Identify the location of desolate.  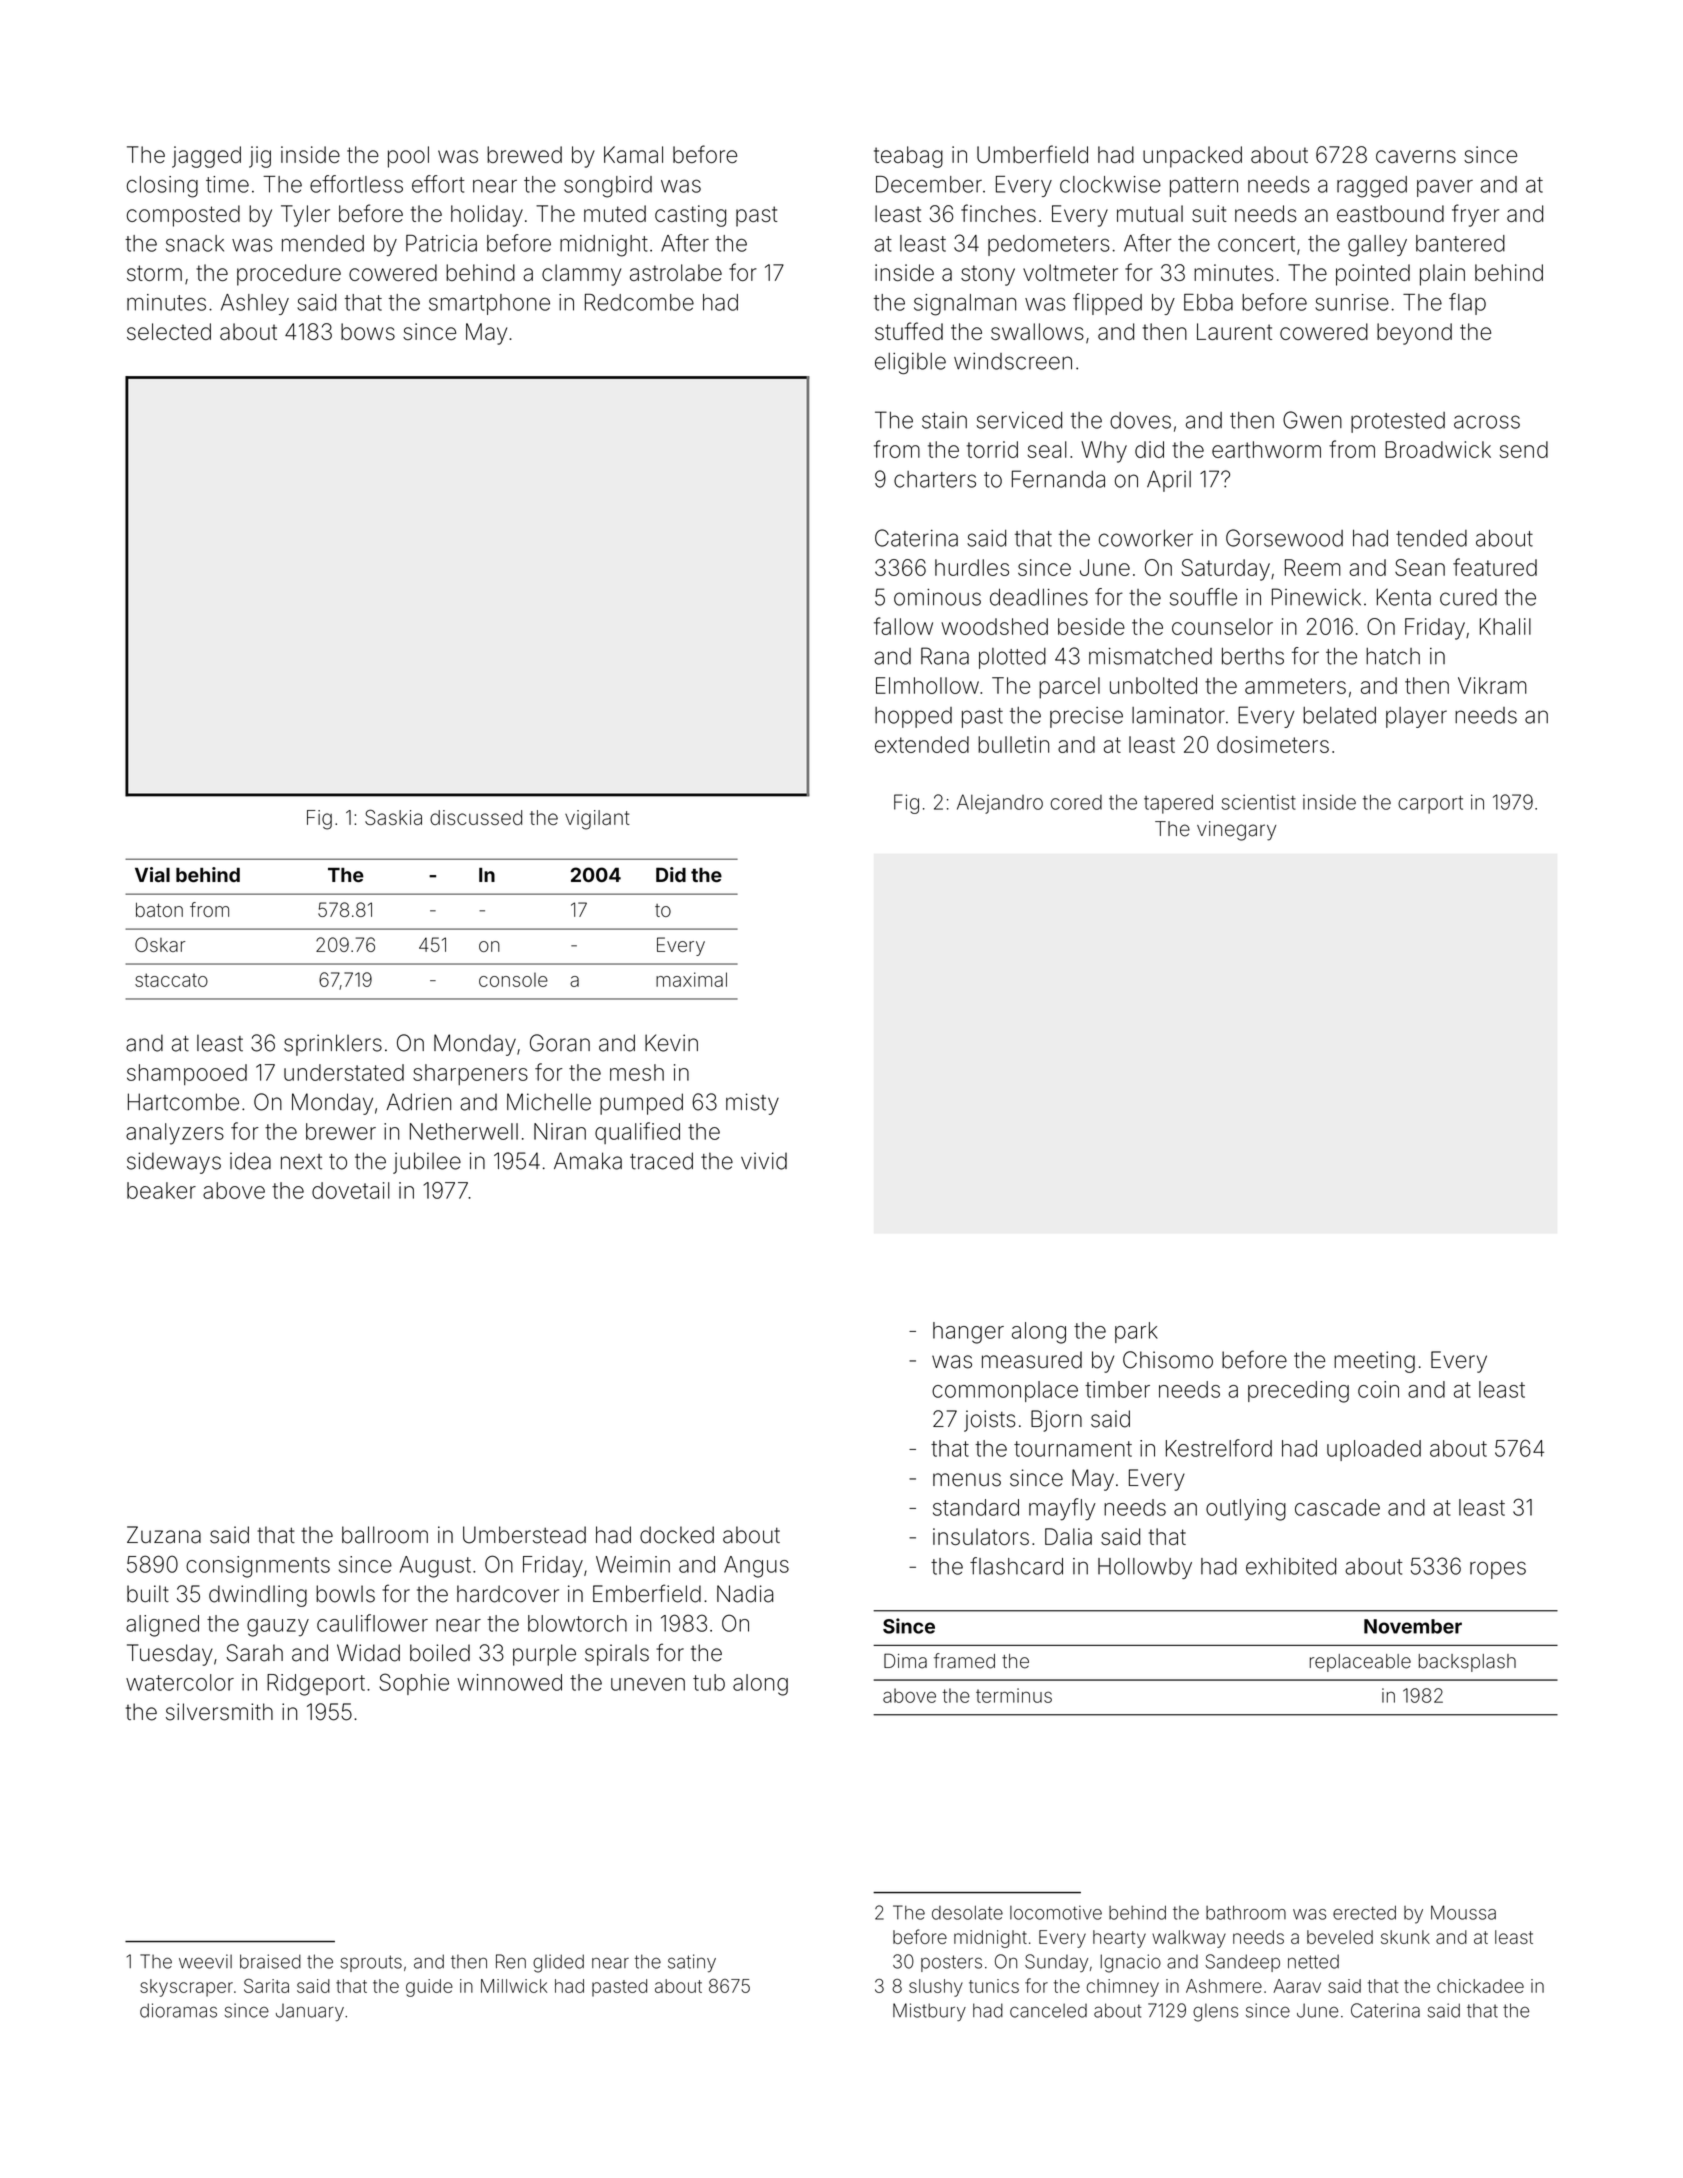
(967, 1913).
